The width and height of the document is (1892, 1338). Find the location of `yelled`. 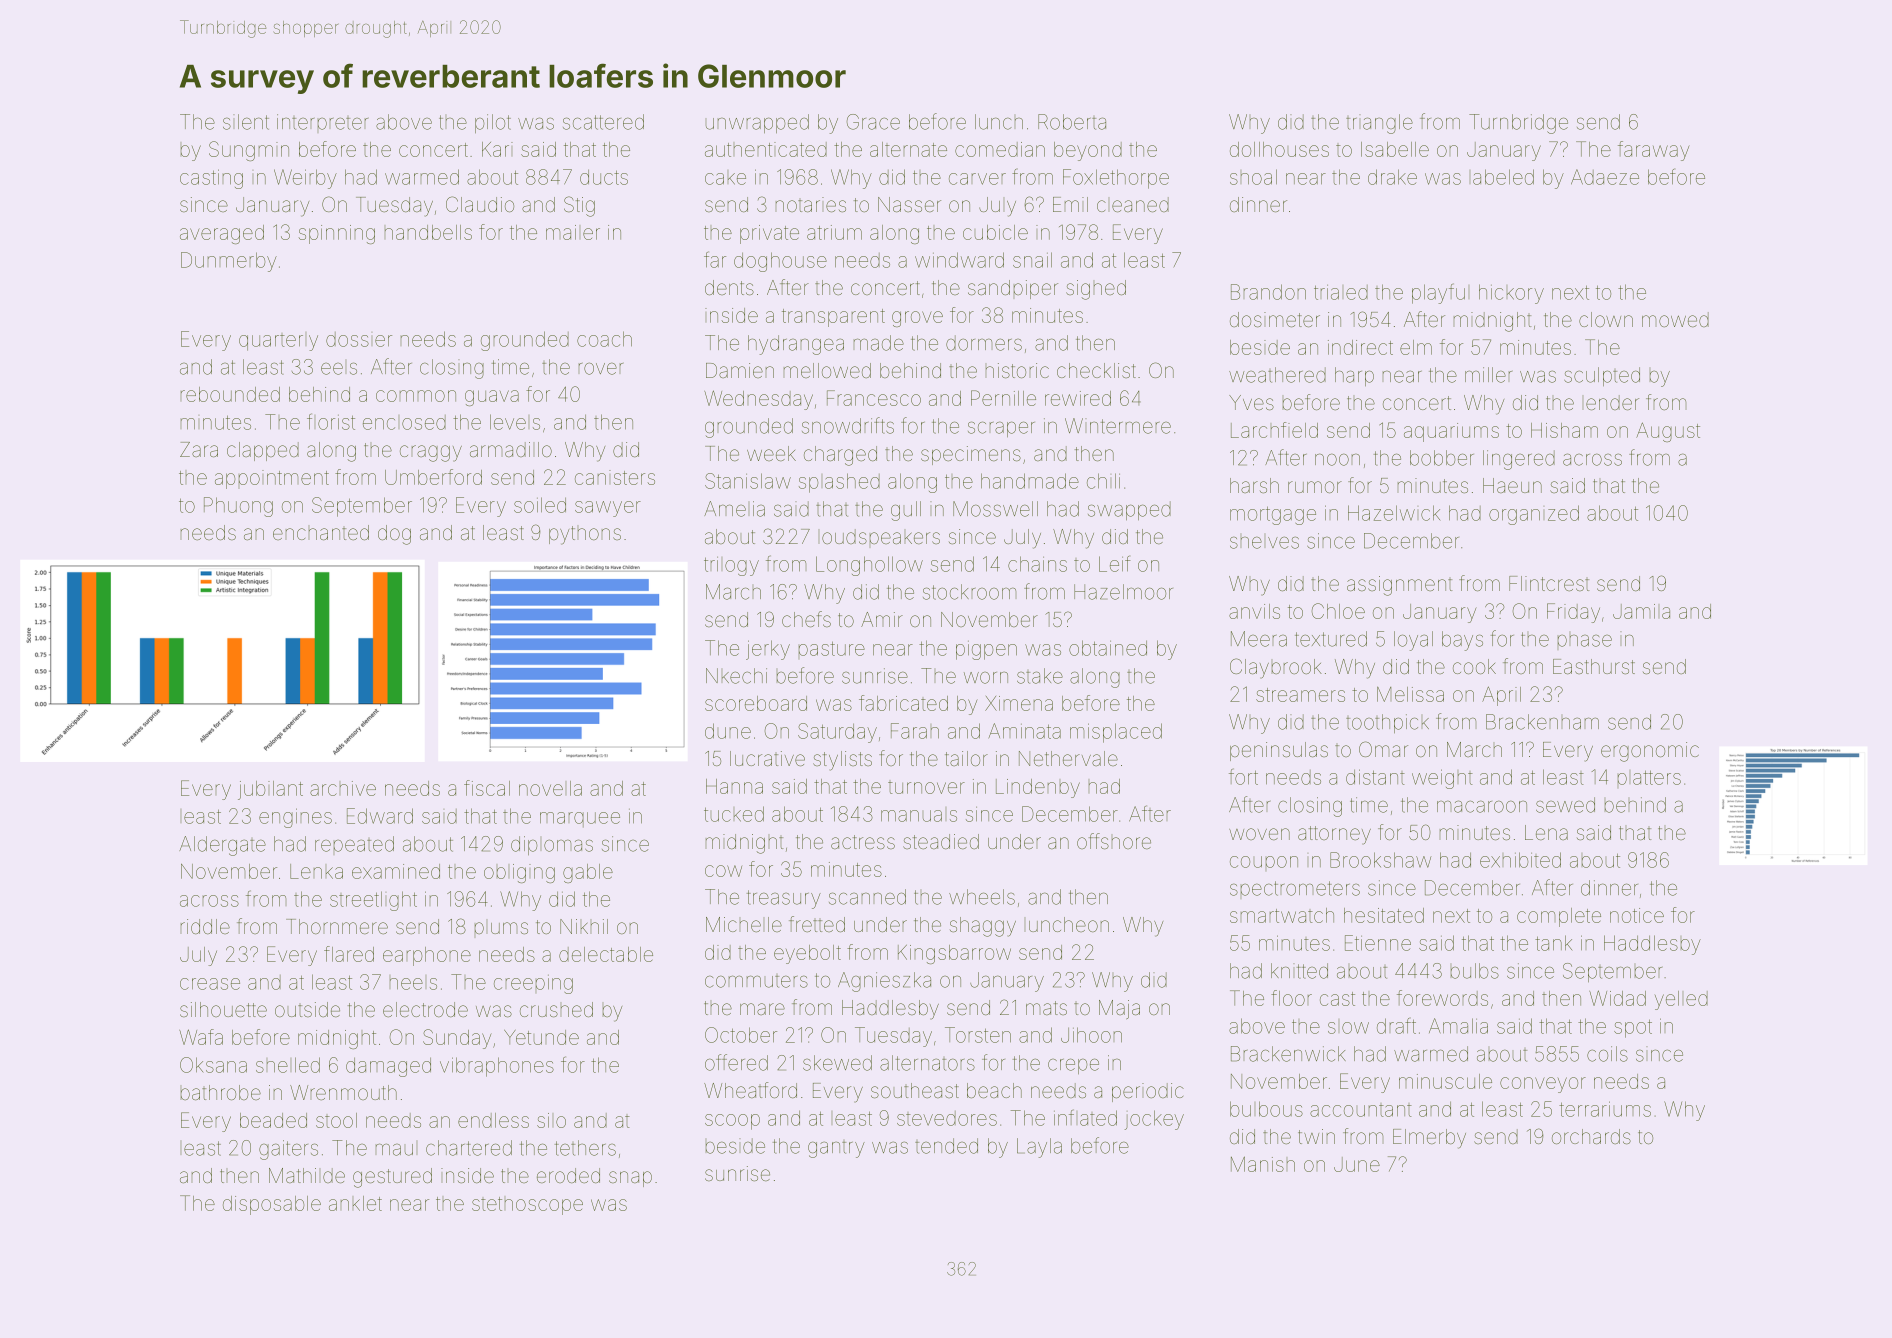

yelled is located at coordinates (1681, 1000).
